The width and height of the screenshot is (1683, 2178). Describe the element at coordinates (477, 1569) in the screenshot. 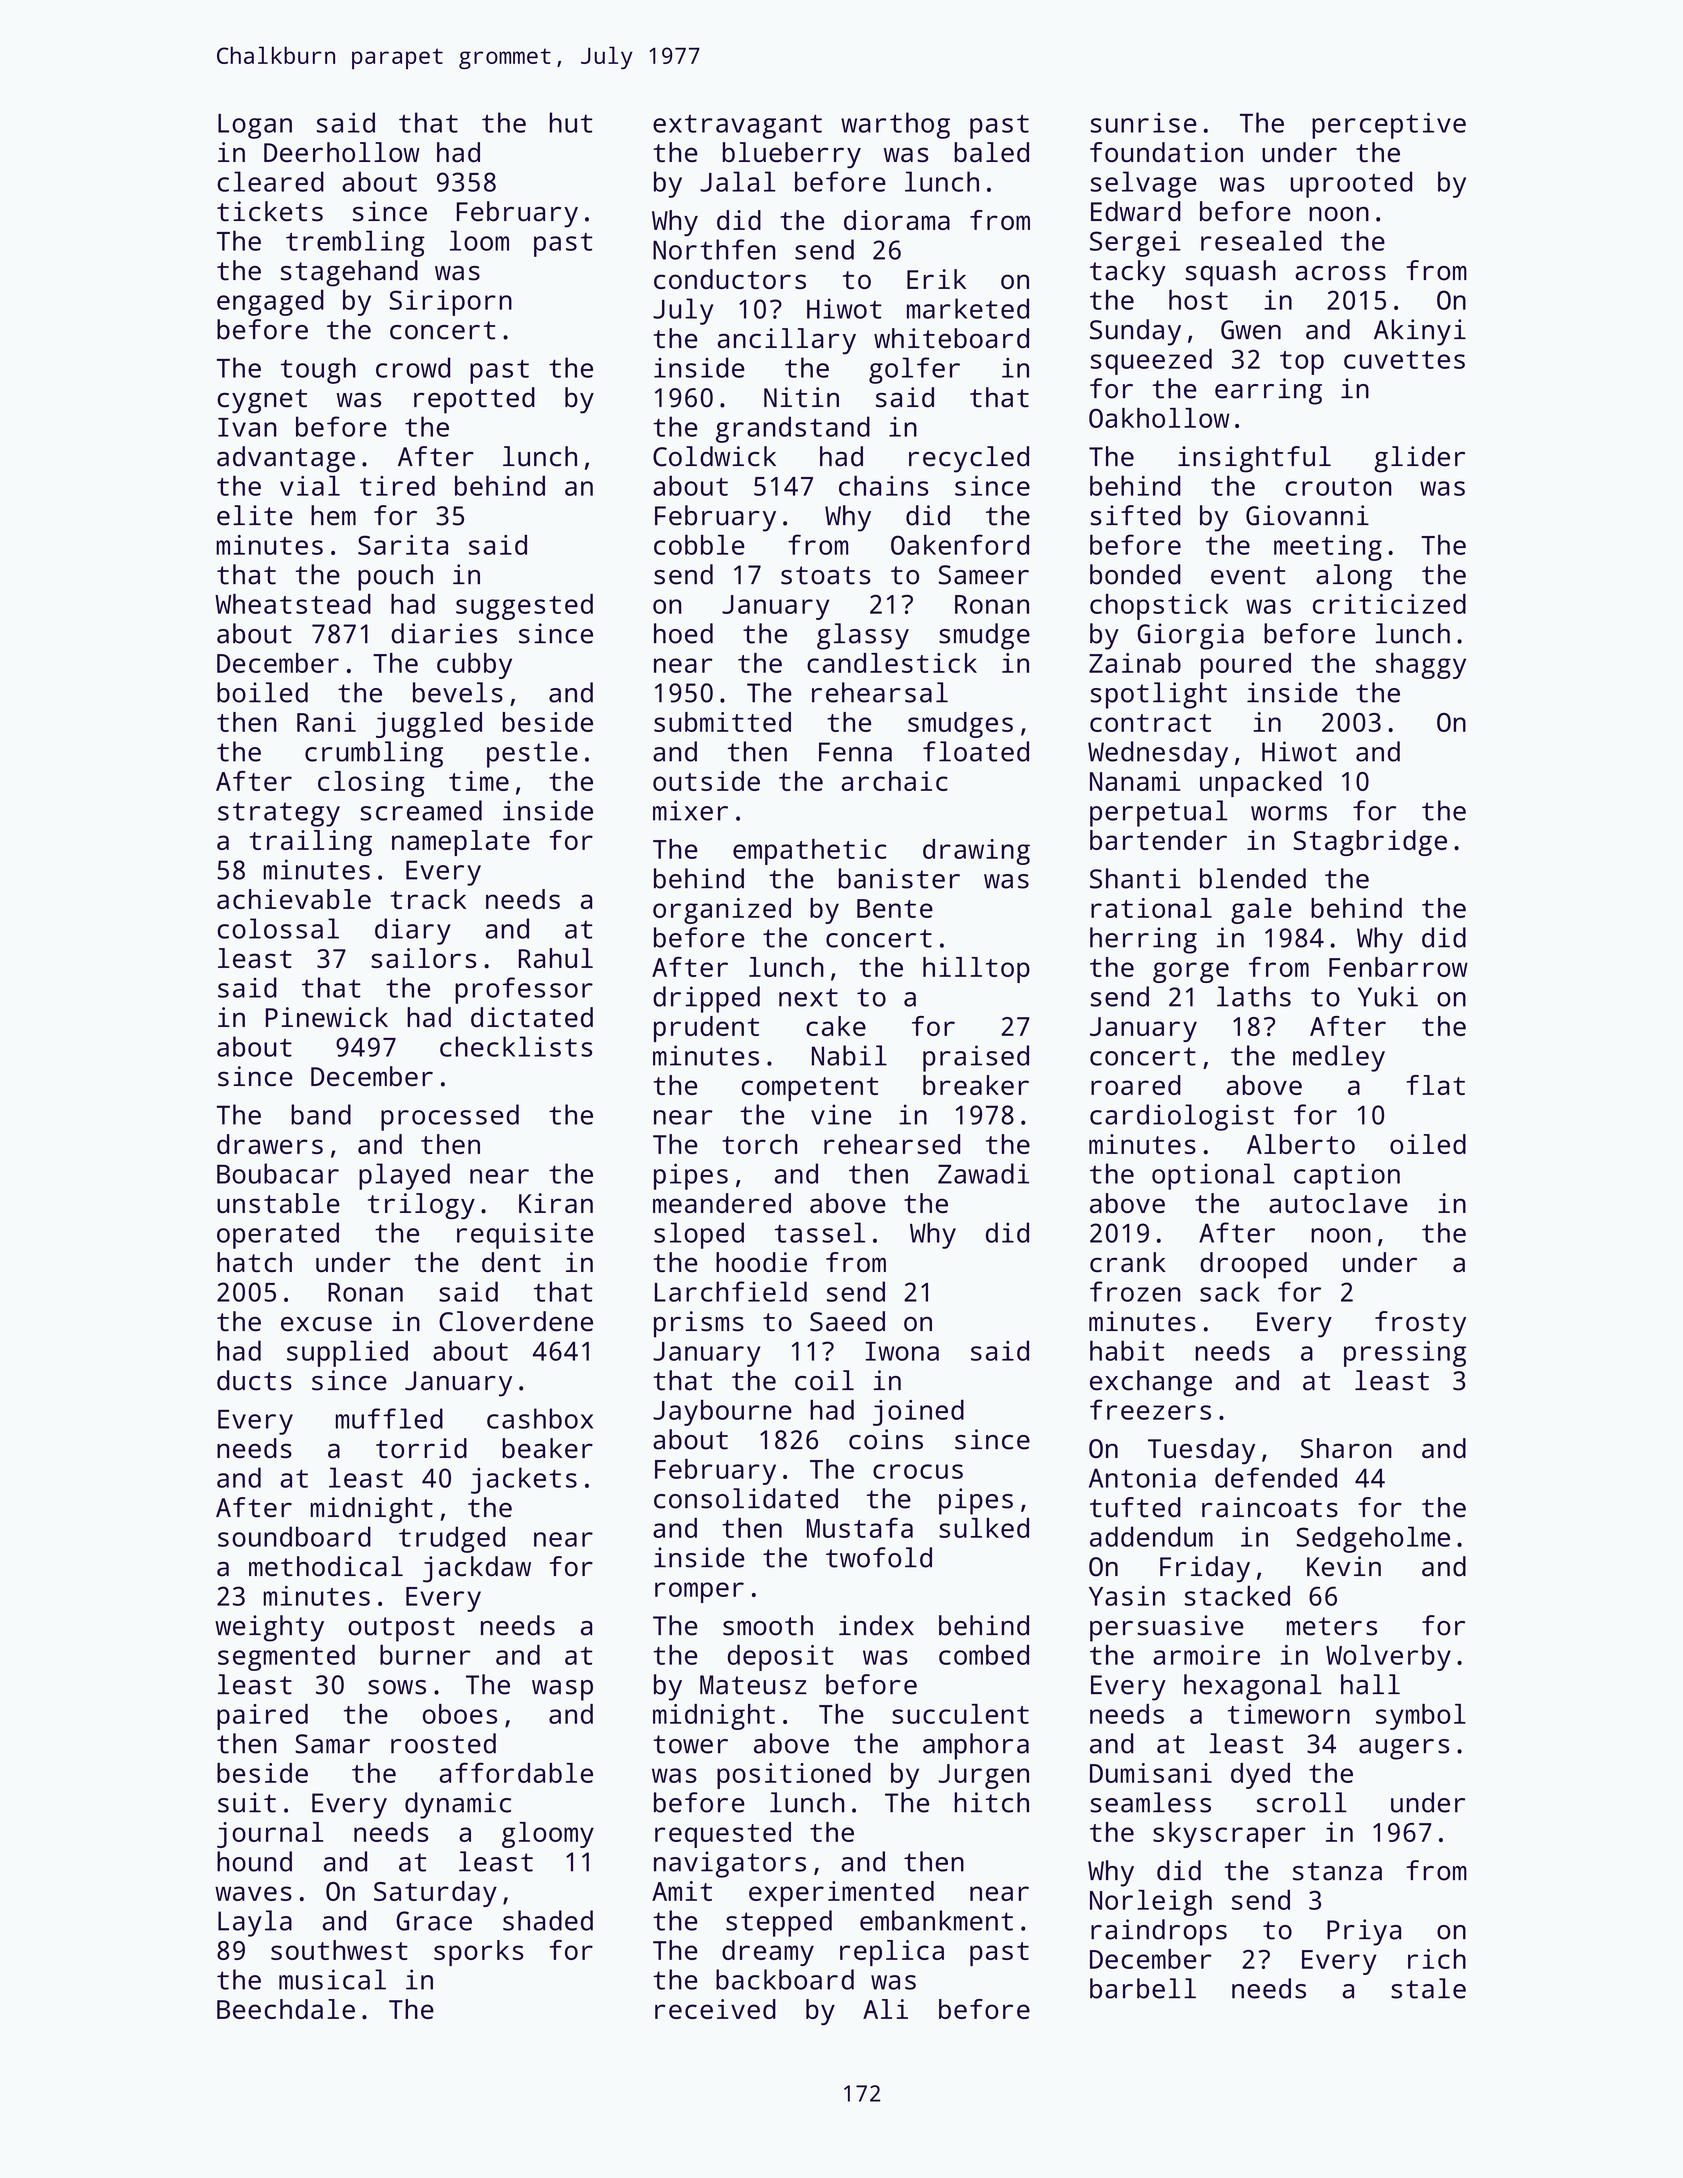

I see `jackdaw` at that location.
